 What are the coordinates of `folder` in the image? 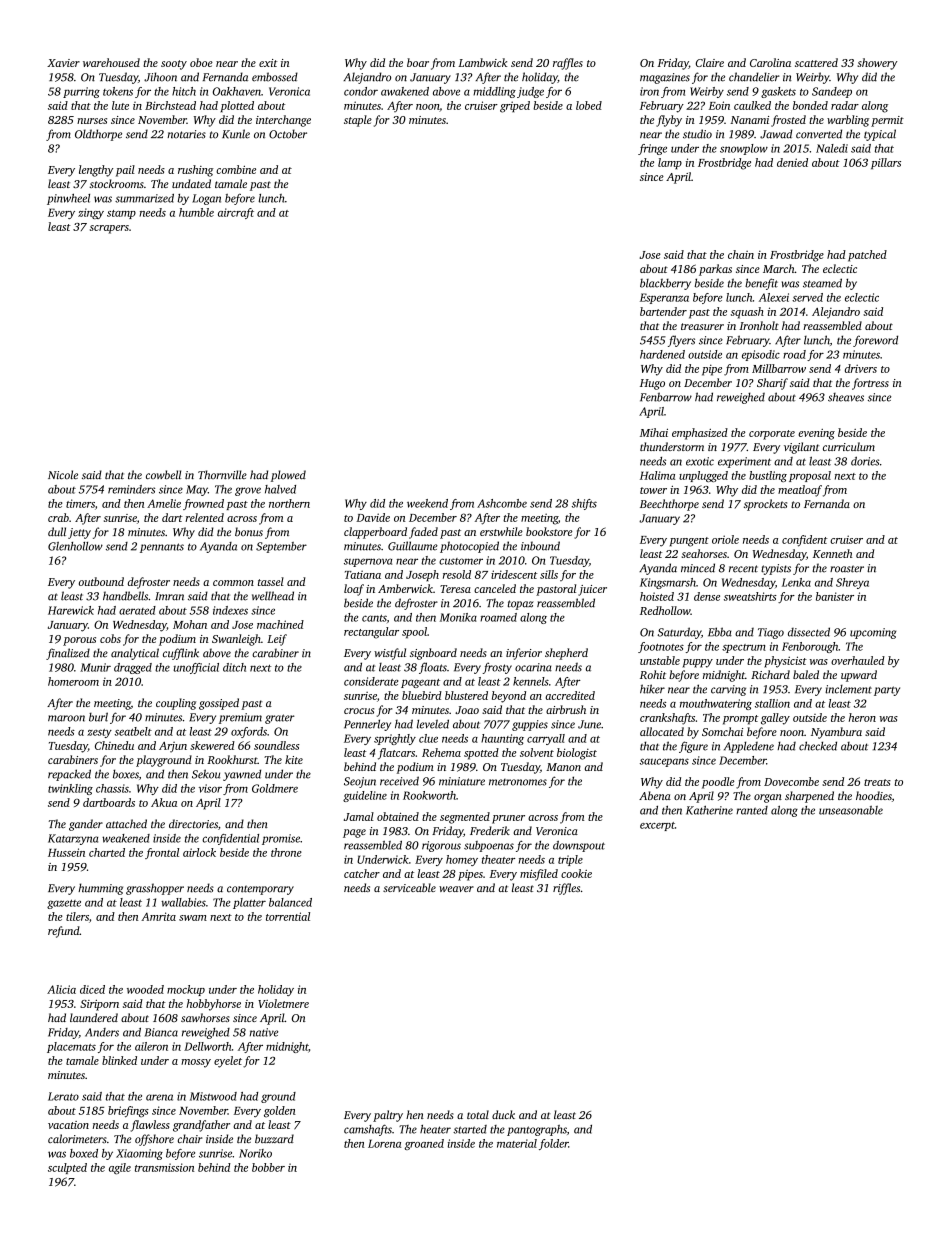 It's located at (553, 1144).
